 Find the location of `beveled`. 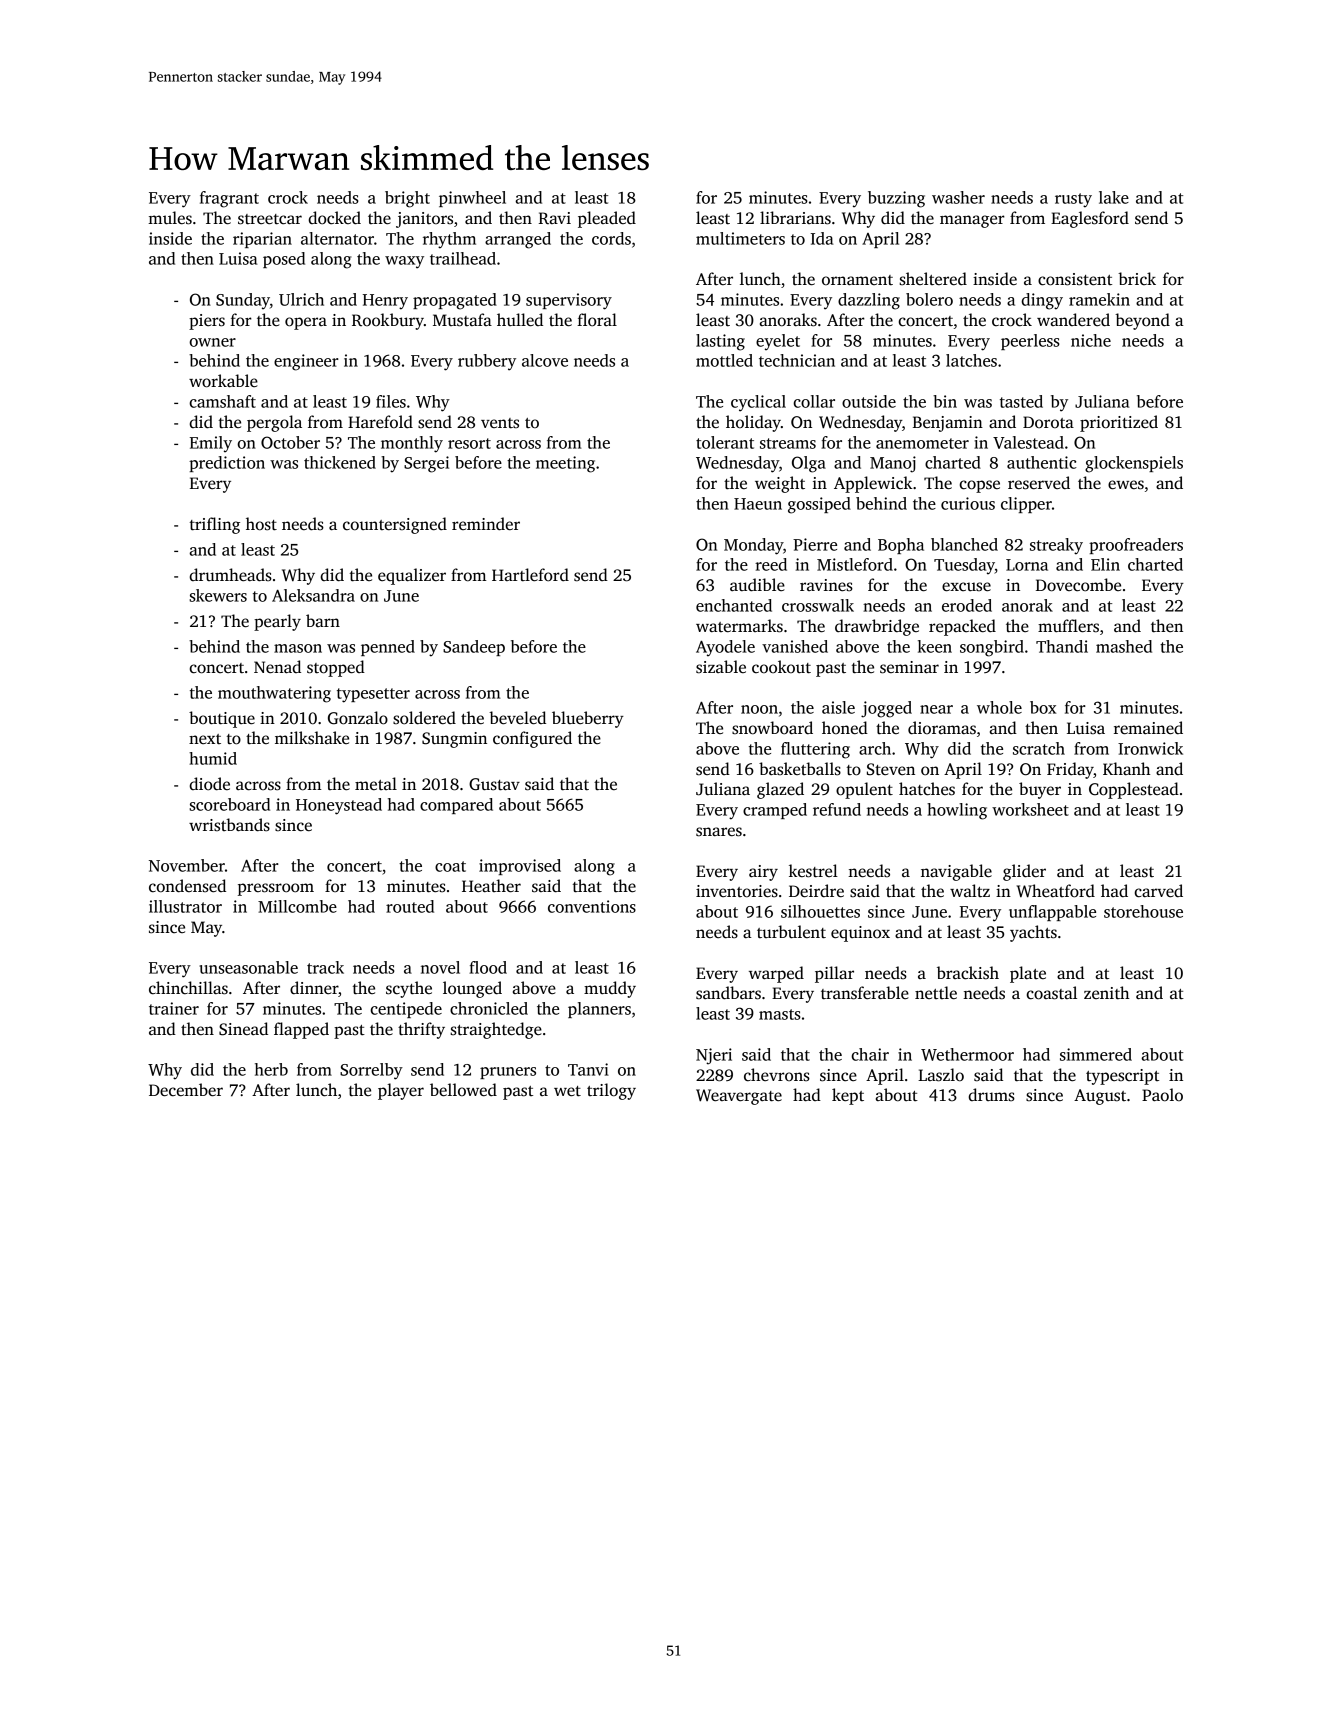

beveled is located at coordinates (517, 718).
